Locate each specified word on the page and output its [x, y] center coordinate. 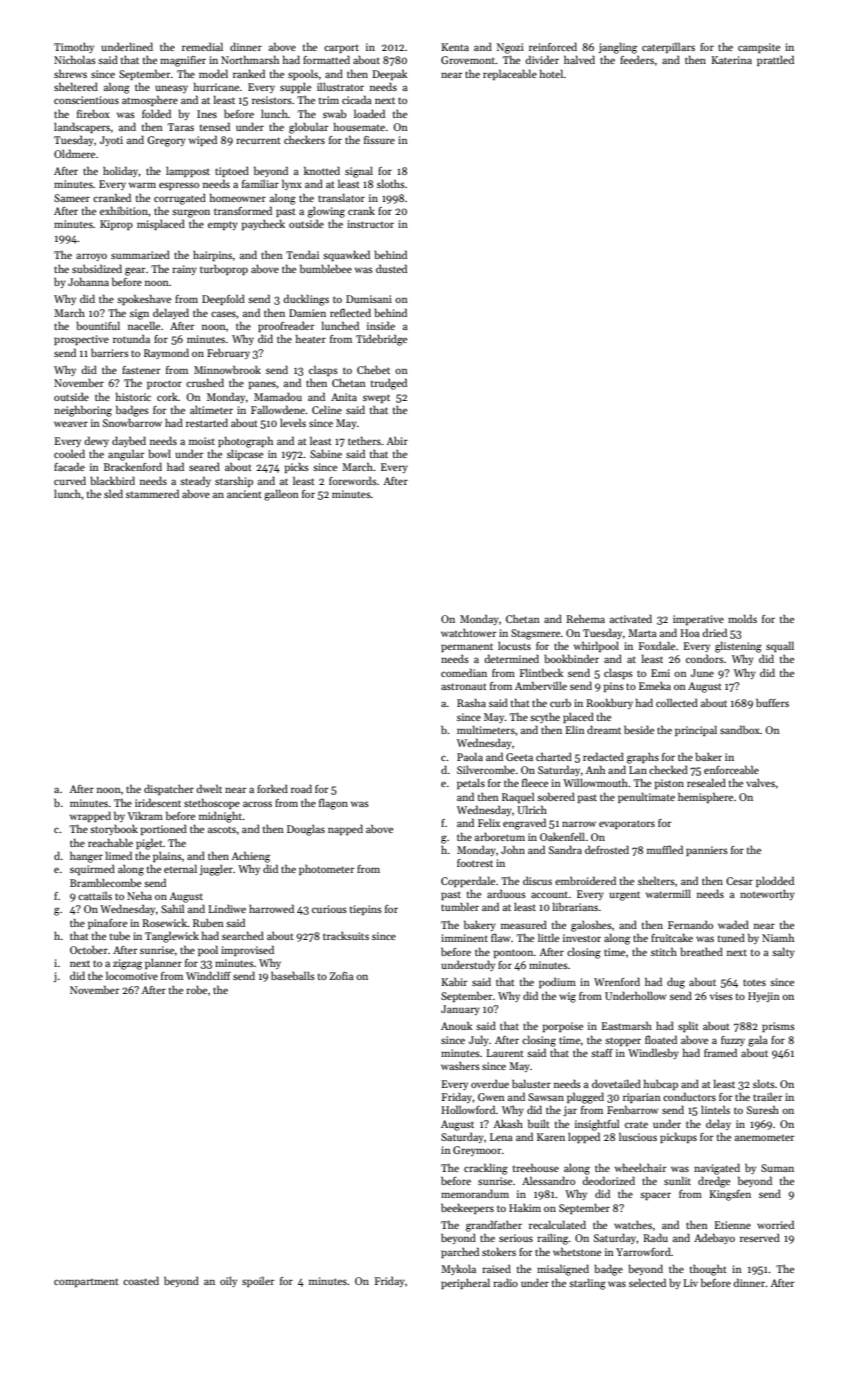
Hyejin [764, 997]
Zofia [341, 976]
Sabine [326, 454]
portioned [164, 829]
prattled [775, 60]
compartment [86, 1282]
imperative [698, 620]
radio [505, 1282]
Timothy [74, 48]
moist [202, 441]
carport [341, 49]
